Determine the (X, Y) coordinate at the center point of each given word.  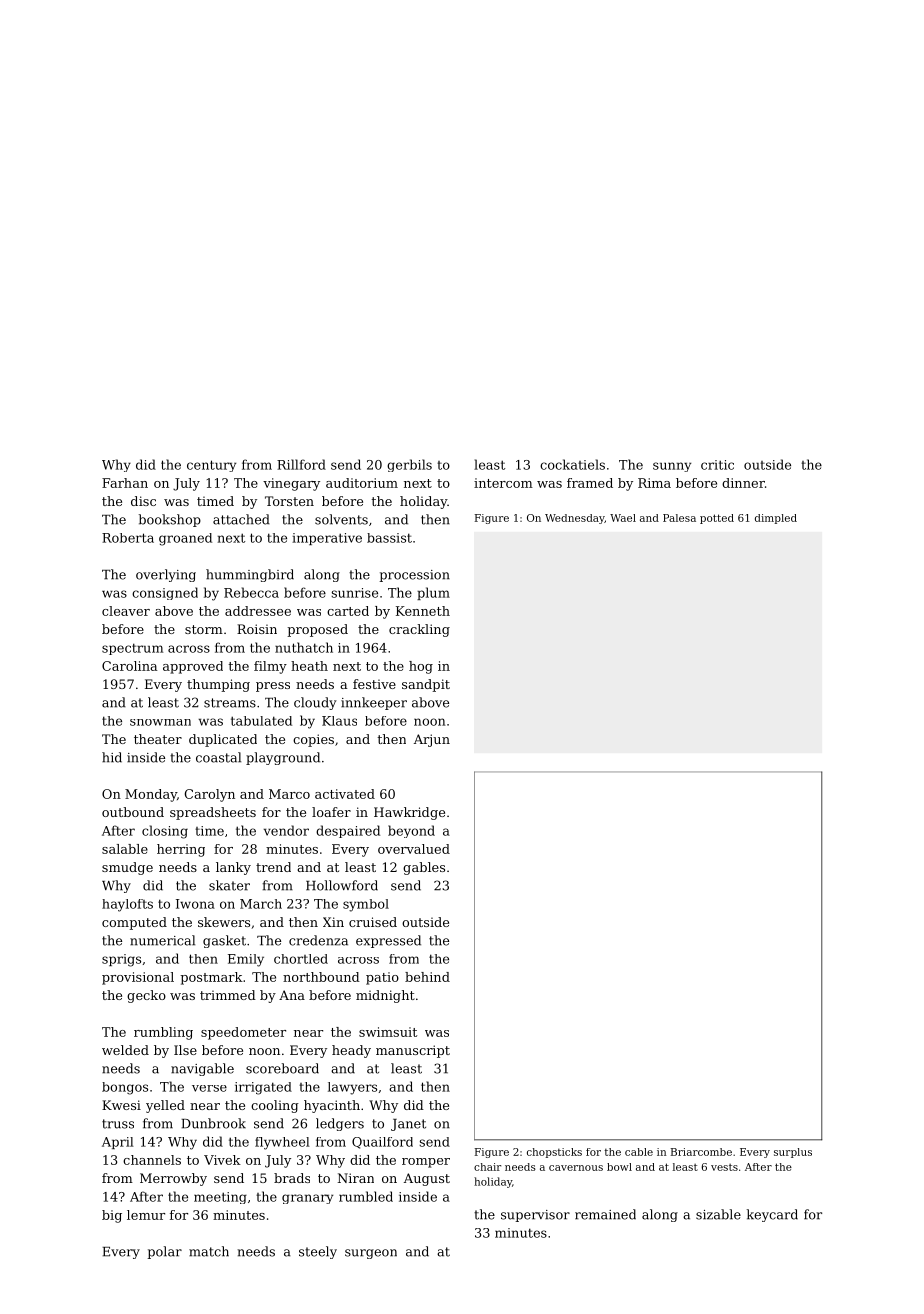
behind (427, 977)
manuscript (413, 1051)
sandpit (426, 685)
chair (487, 1167)
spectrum (132, 649)
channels (152, 1160)
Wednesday (575, 519)
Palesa (679, 518)
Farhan (125, 483)
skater (229, 885)
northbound (321, 977)
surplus (793, 1153)
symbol (366, 905)
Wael (623, 518)
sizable (718, 1214)
